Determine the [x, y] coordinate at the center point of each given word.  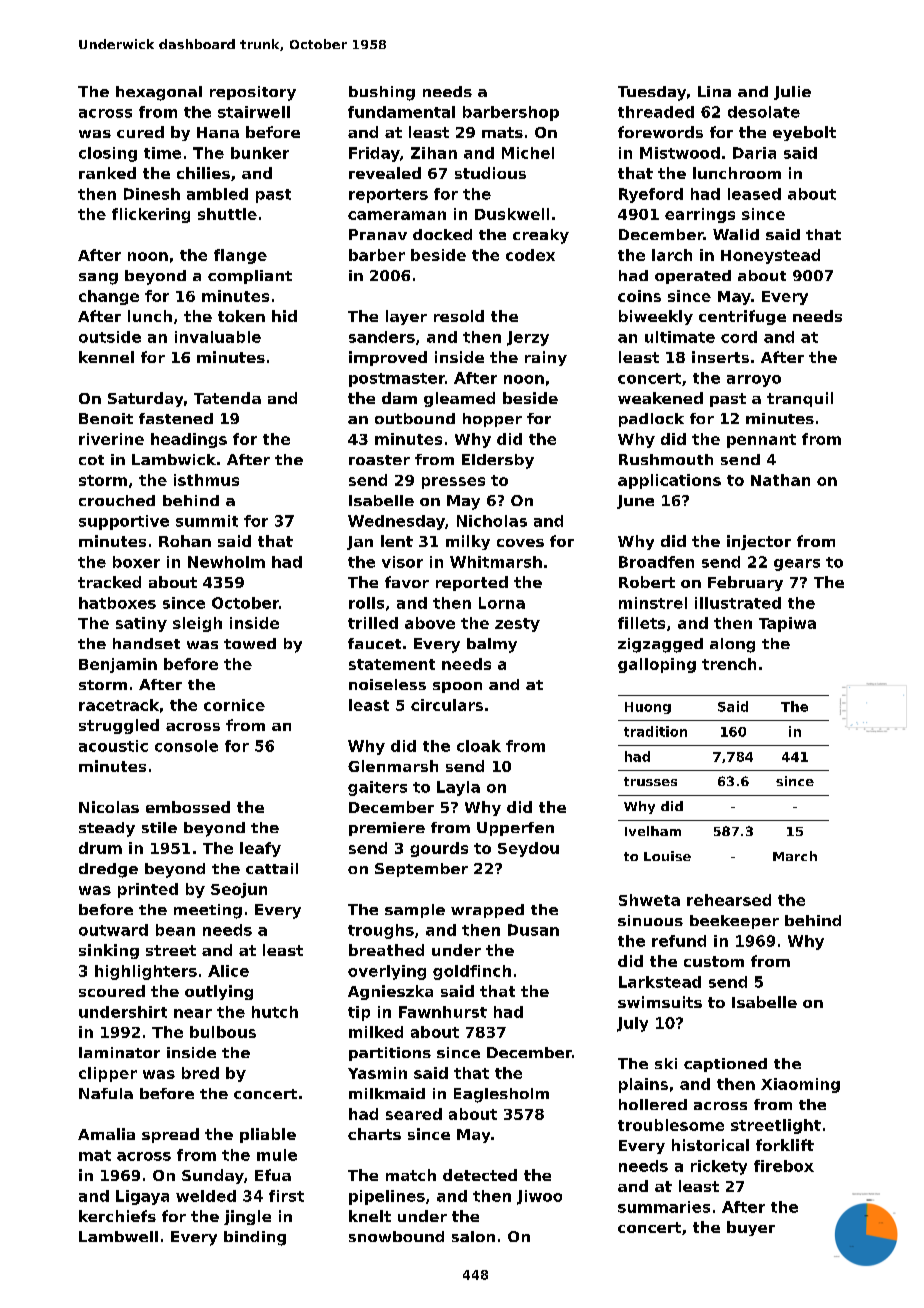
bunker [260, 153]
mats [502, 132]
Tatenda [227, 398]
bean [175, 930]
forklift [785, 1145]
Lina [714, 91]
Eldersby [498, 461]
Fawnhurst [443, 1012]
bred [200, 1073]
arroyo [754, 381]
